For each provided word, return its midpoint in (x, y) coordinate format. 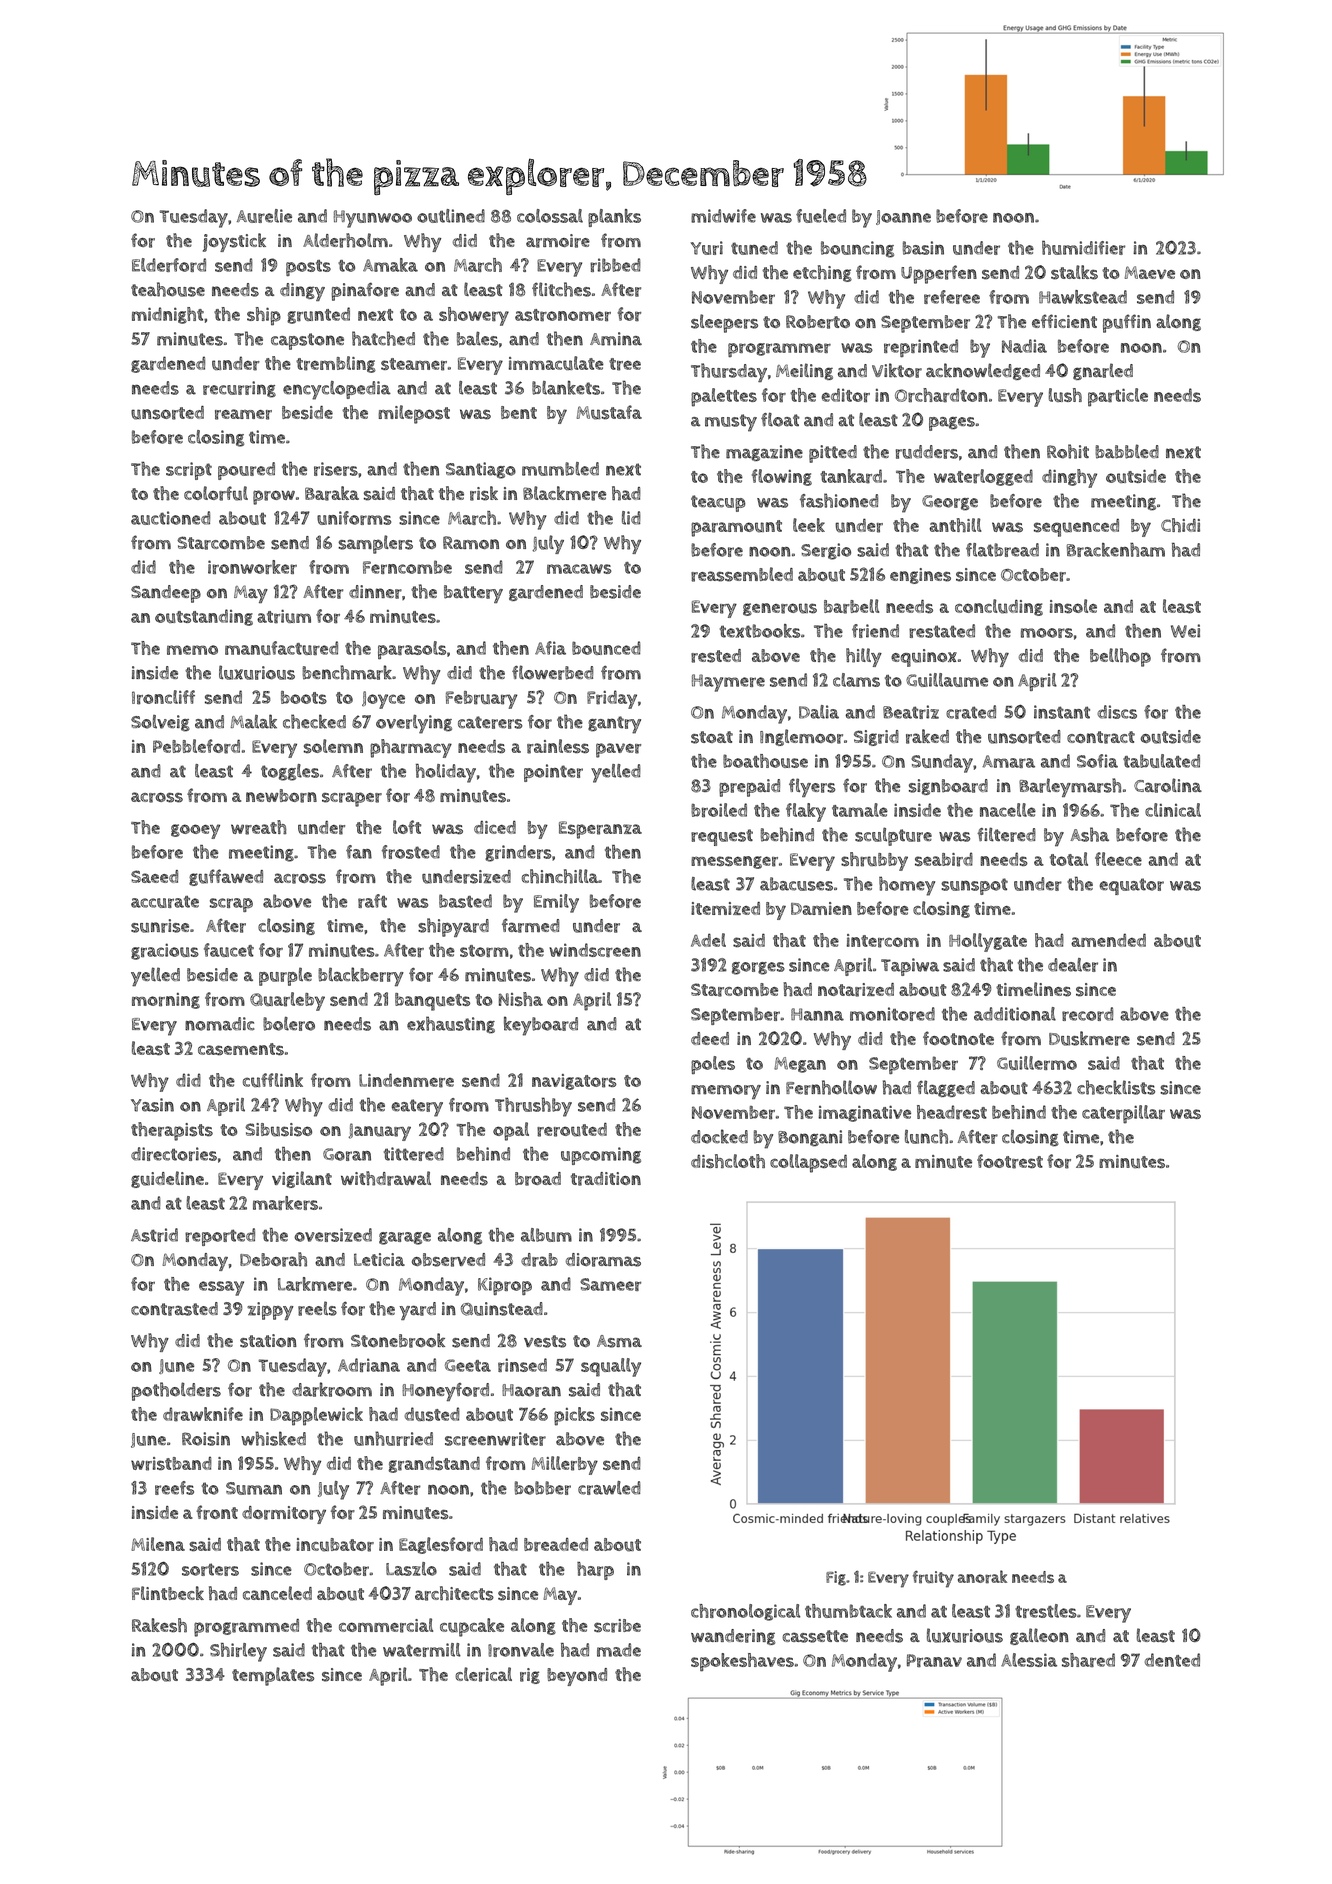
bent (519, 412)
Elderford (169, 265)
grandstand (434, 1464)
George (950, 503)
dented (1172, 1660)
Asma (619, 1341)
